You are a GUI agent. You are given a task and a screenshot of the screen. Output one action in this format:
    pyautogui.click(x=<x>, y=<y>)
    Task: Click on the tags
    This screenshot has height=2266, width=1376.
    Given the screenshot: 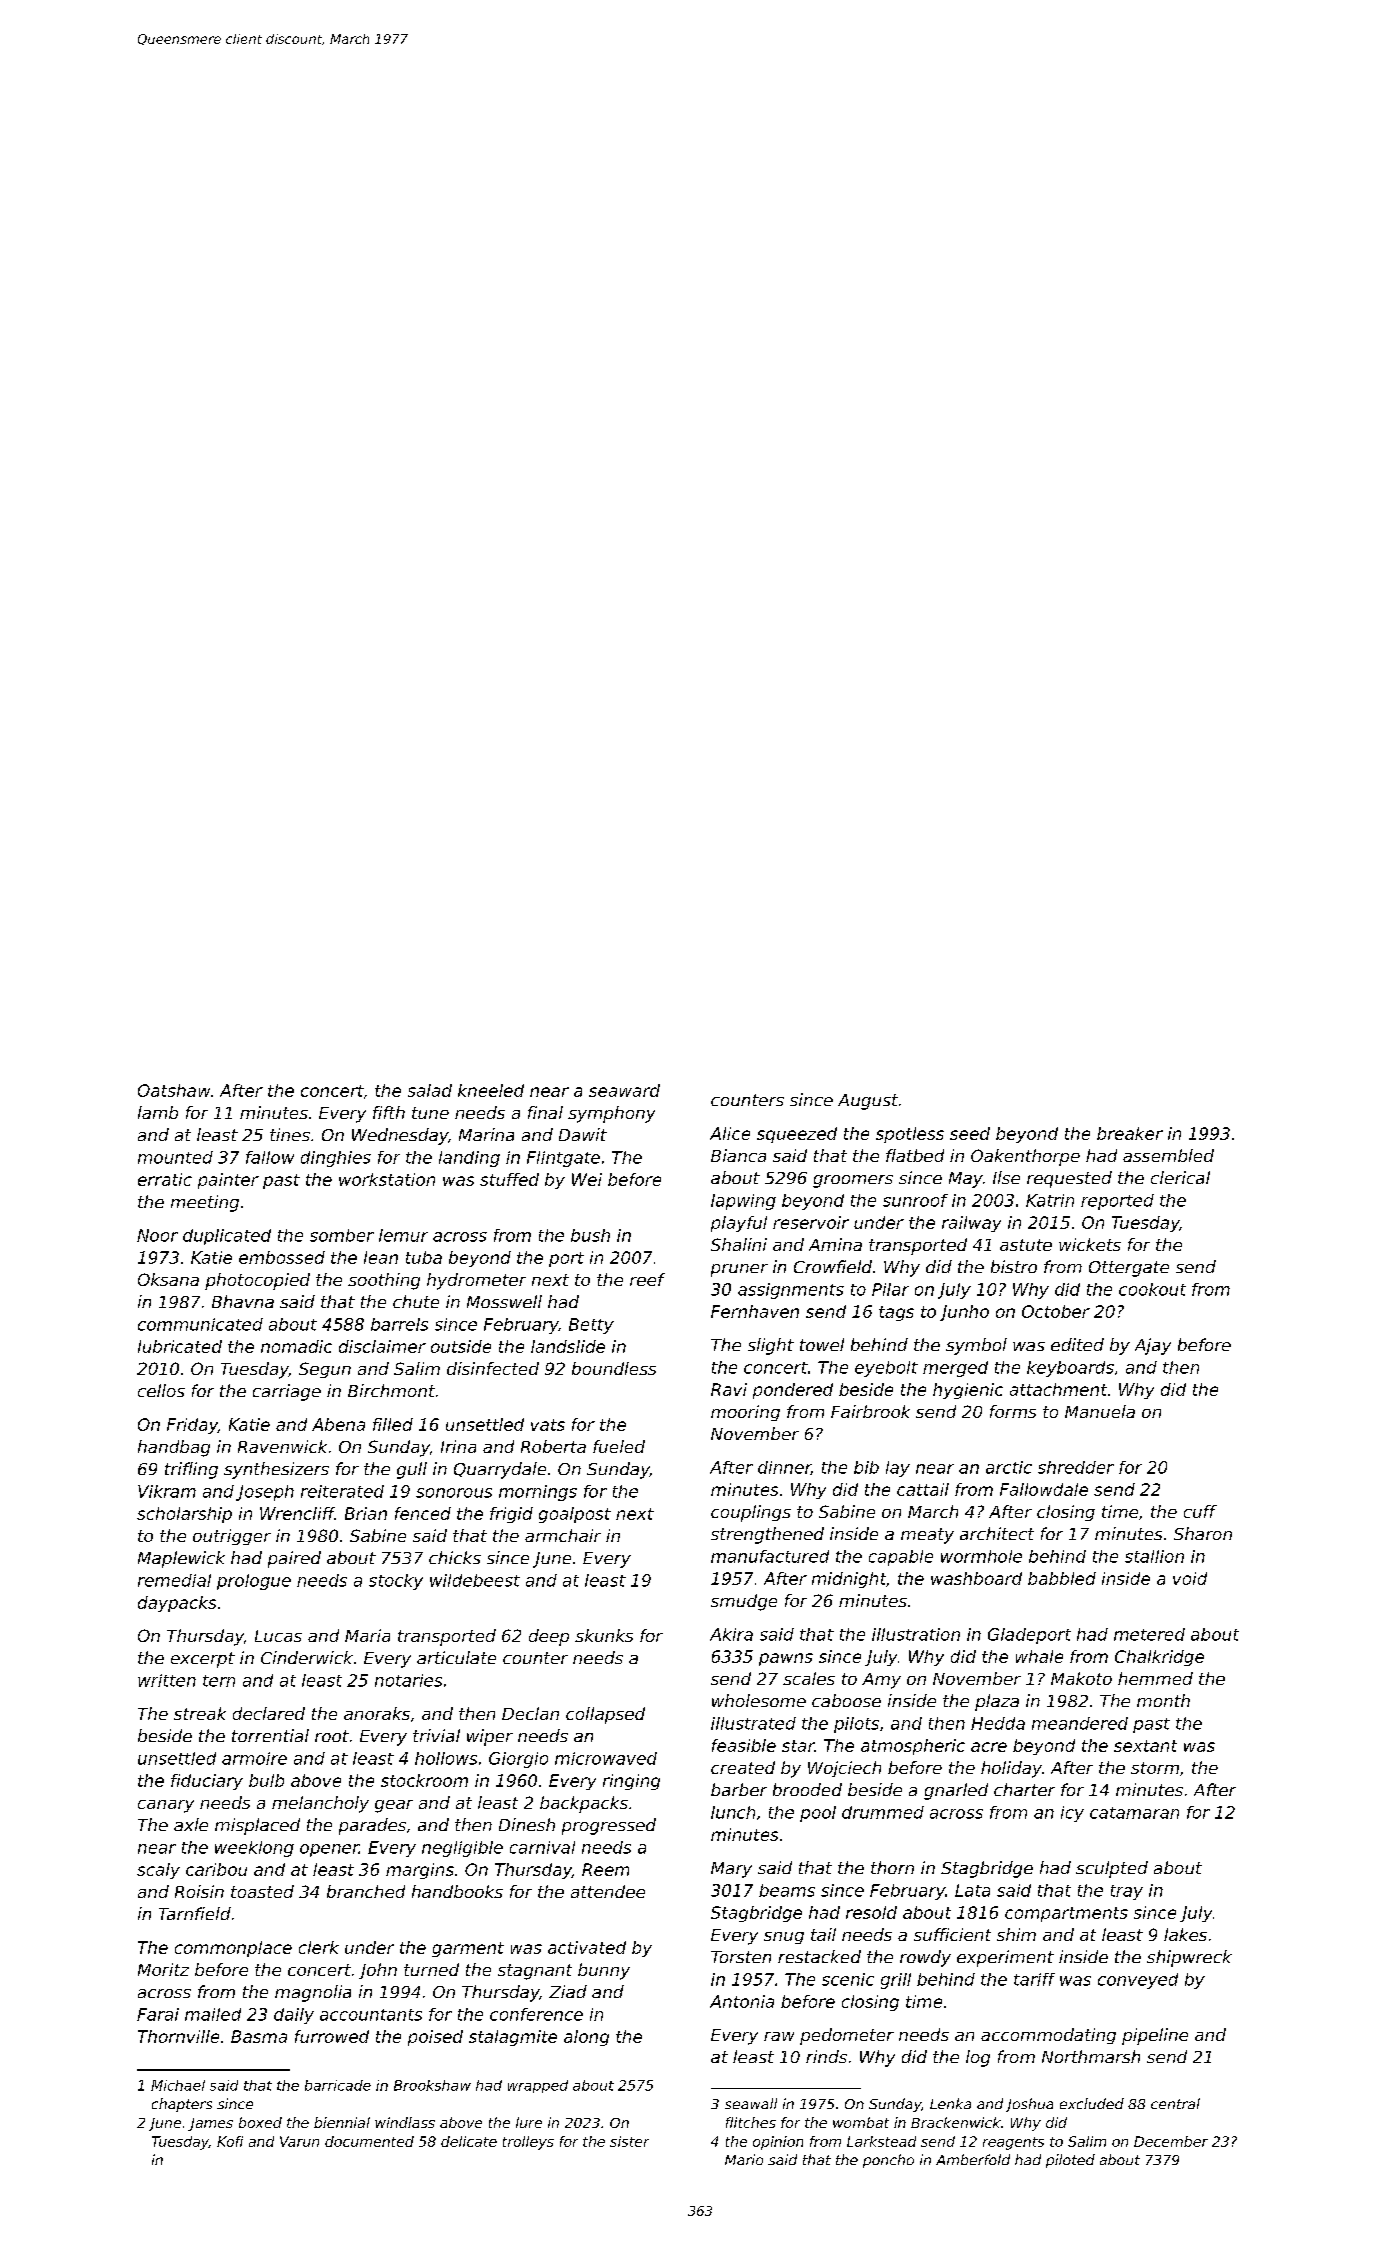 What is the action you would take?
    pyautogui.click(x=896, y=1313)
